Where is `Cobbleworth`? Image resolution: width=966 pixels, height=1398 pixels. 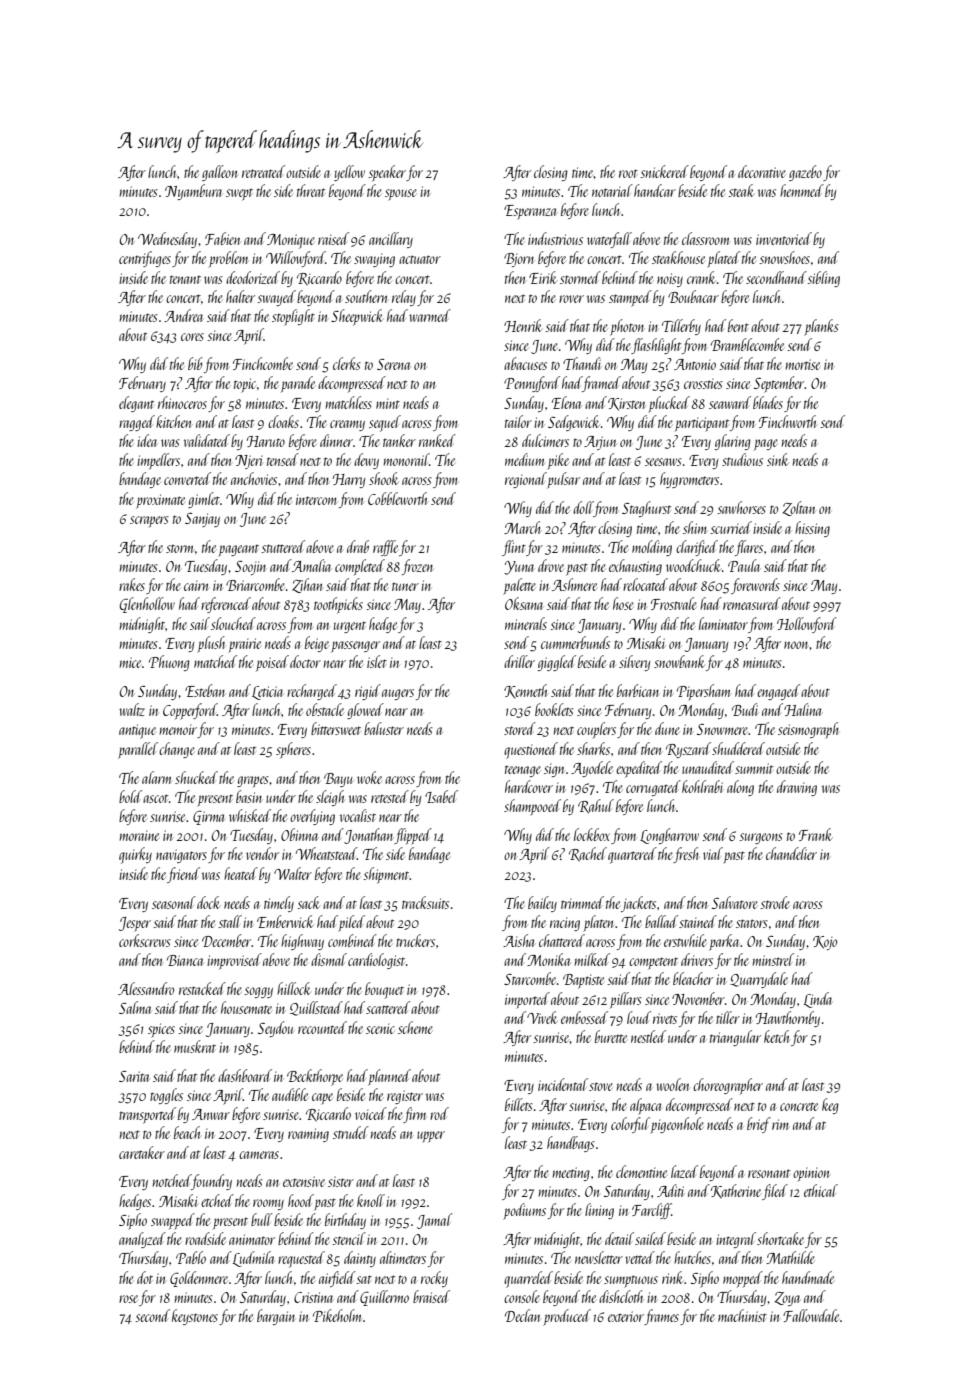
Cobbleworth is located at coordinates (398, 498).
